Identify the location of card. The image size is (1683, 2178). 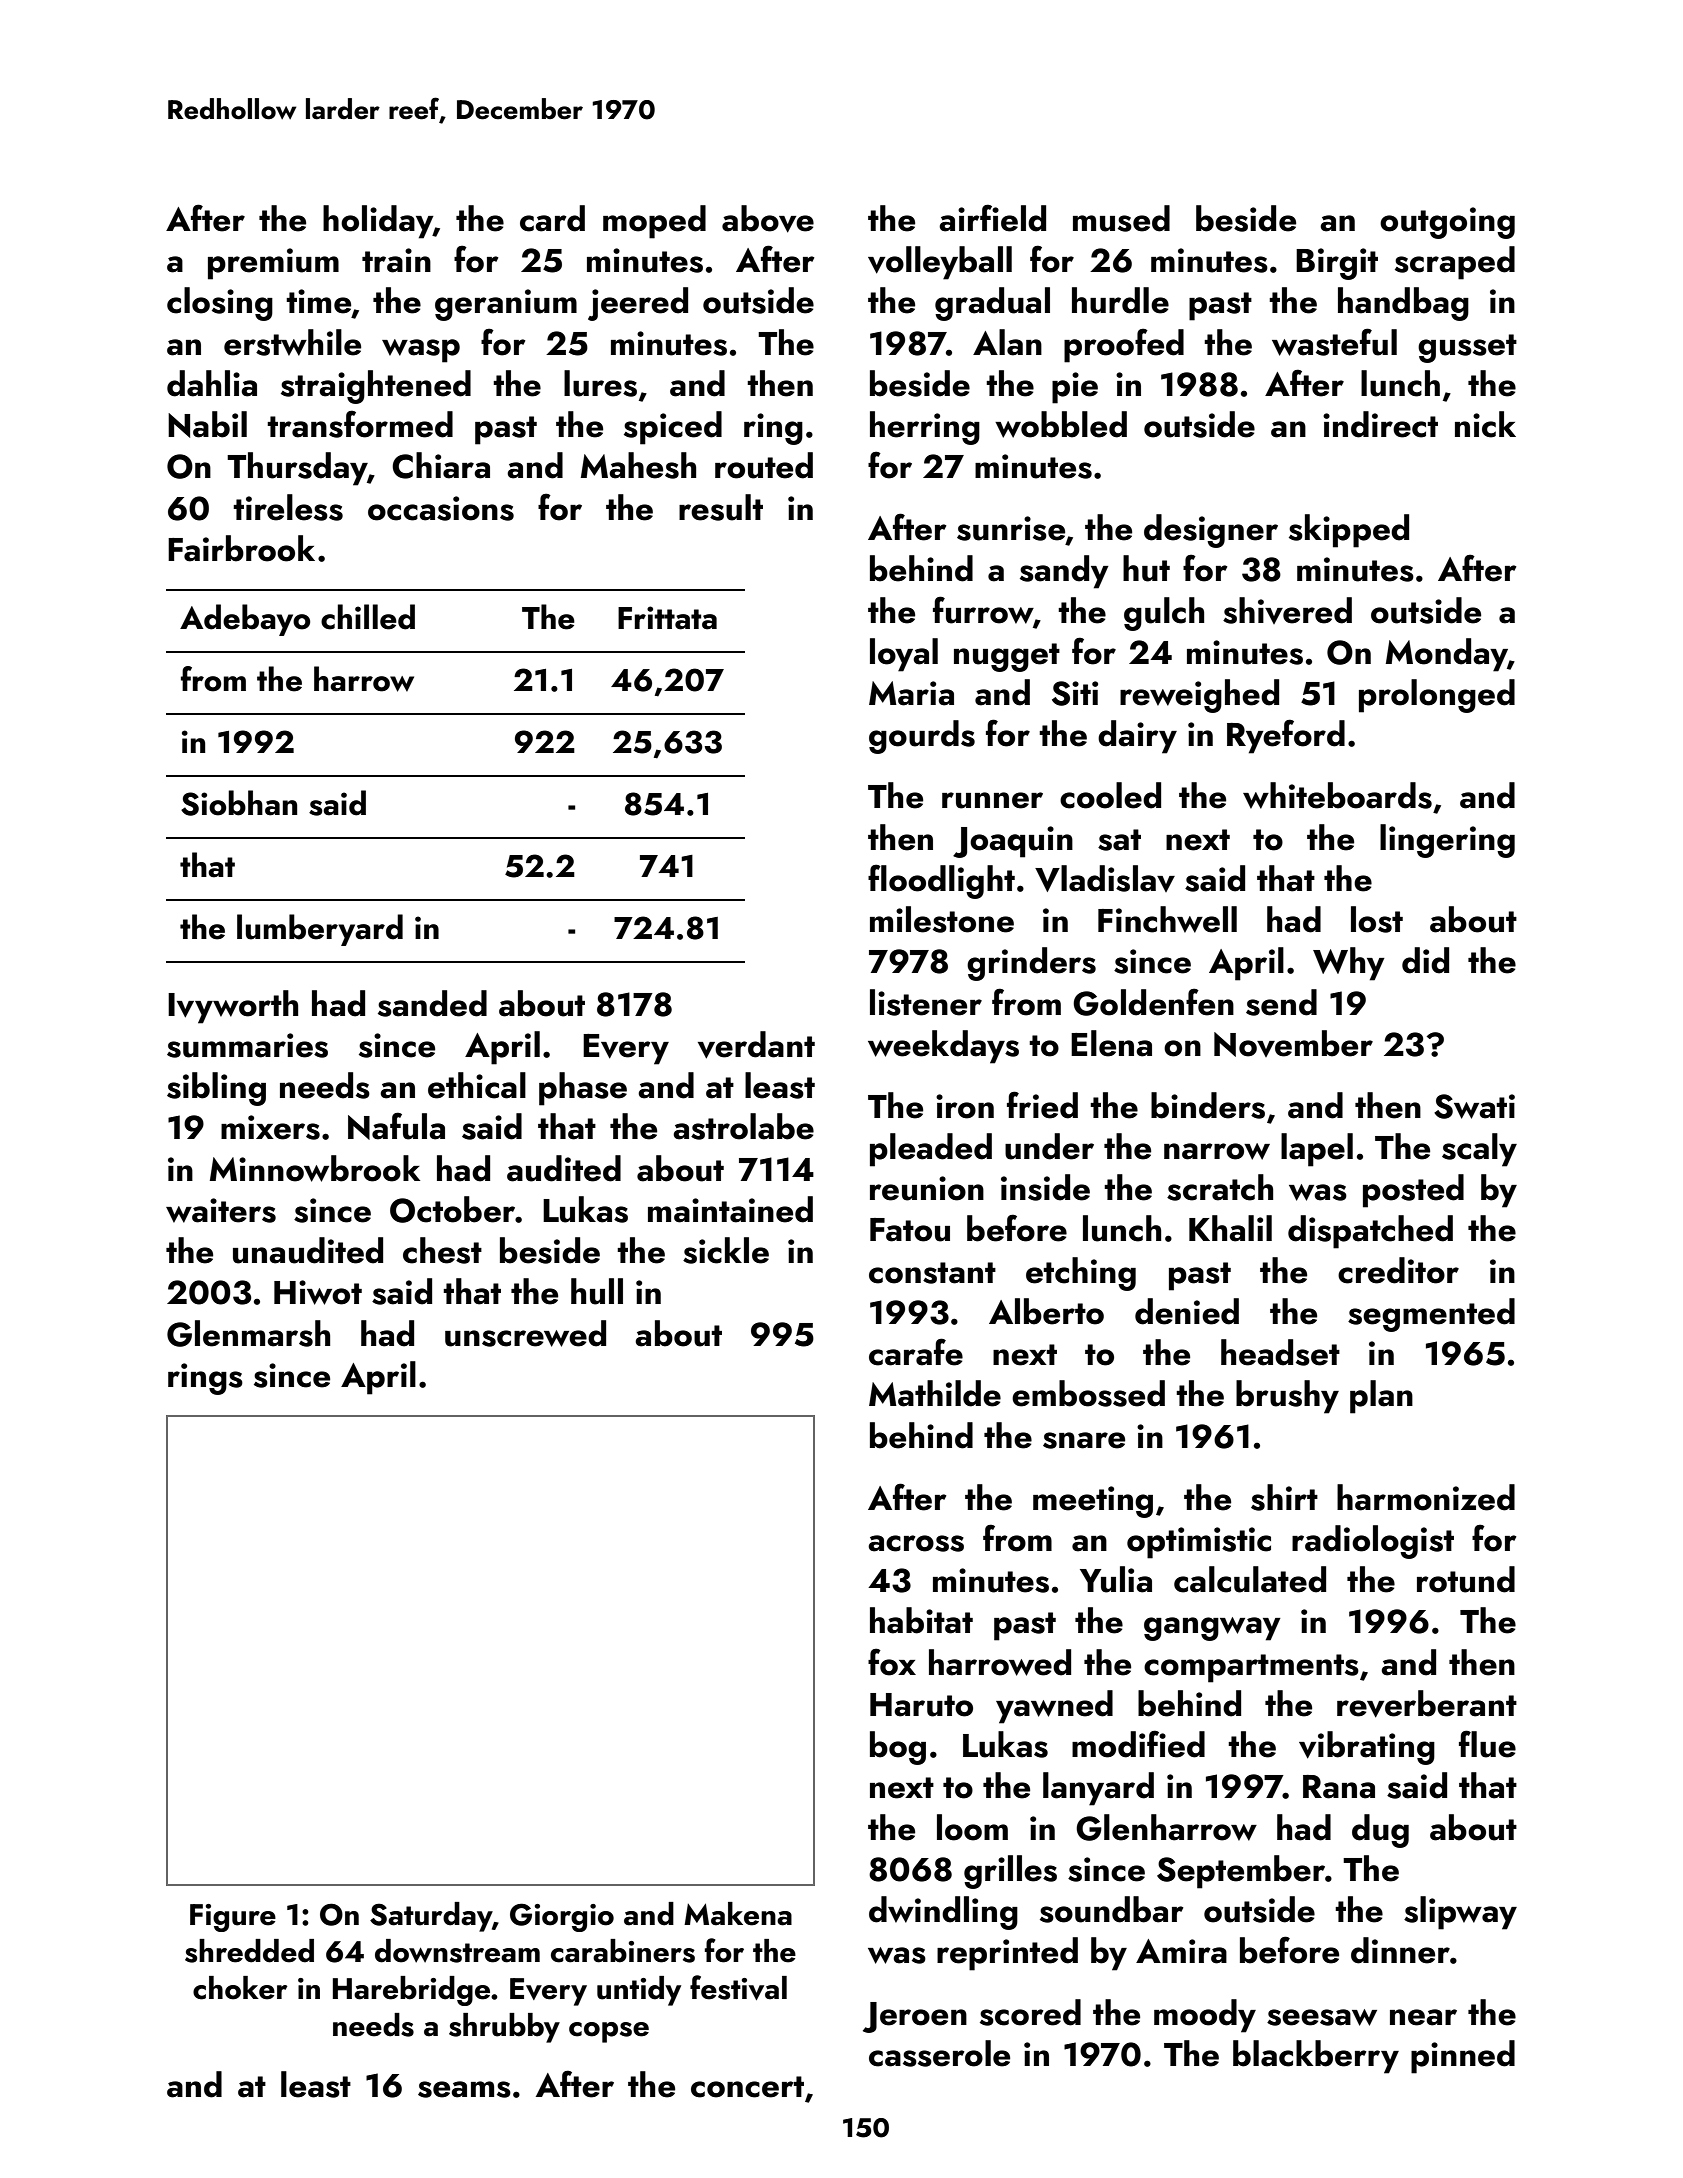
(552, 218).
